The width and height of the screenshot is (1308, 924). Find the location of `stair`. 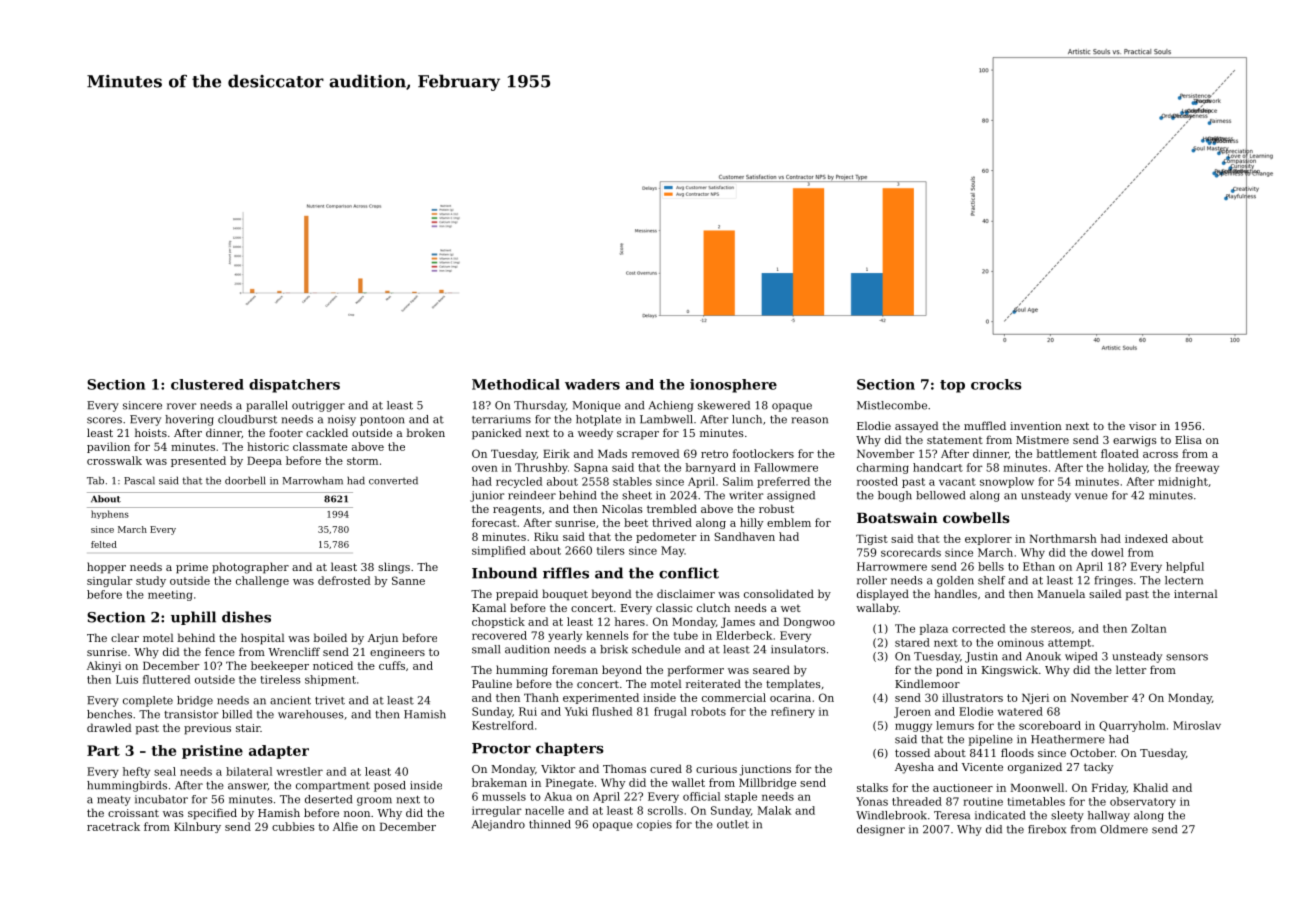

stair is located at coordinates (248, 728).
